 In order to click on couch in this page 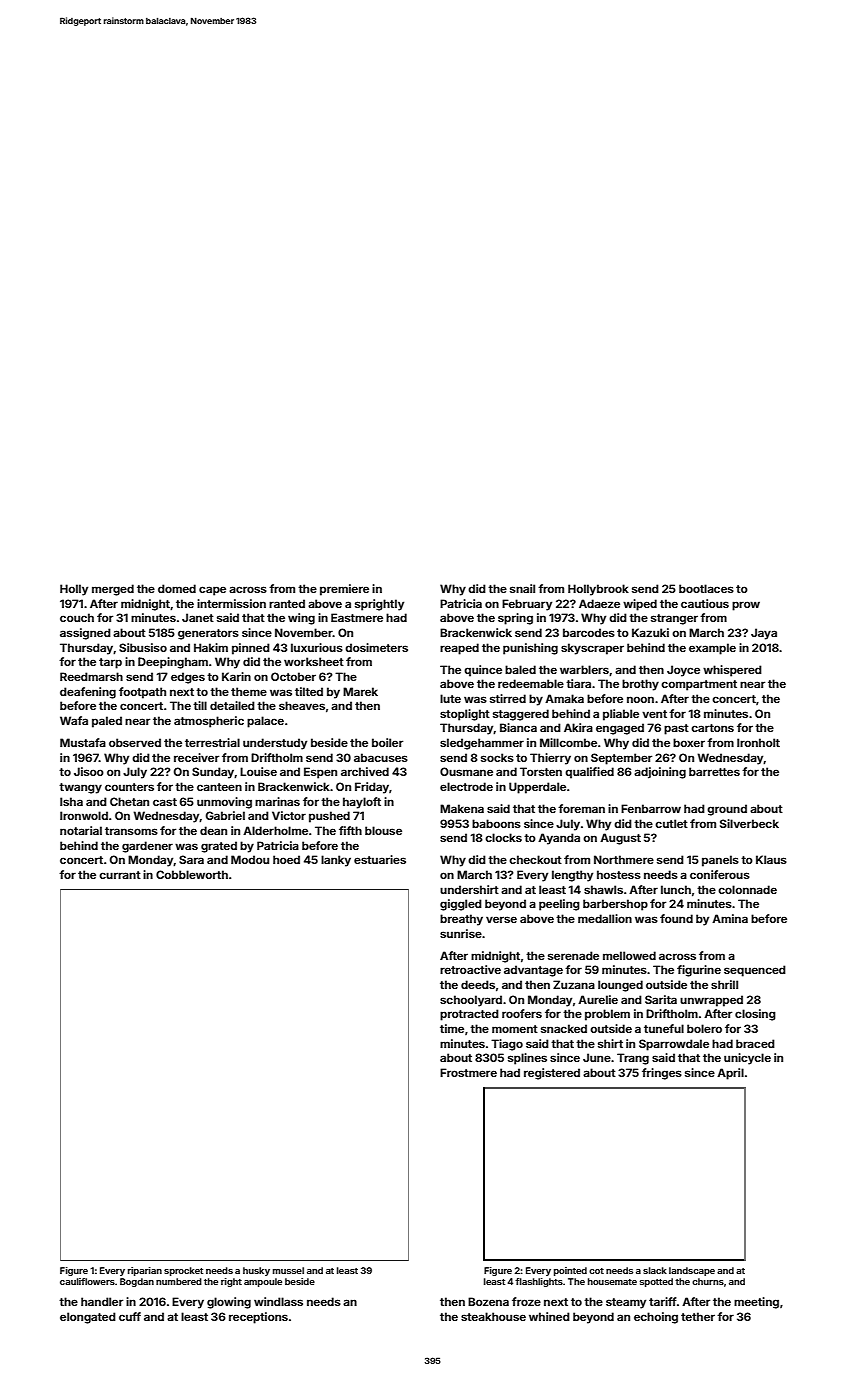, I will do `click(77, 617)`.
